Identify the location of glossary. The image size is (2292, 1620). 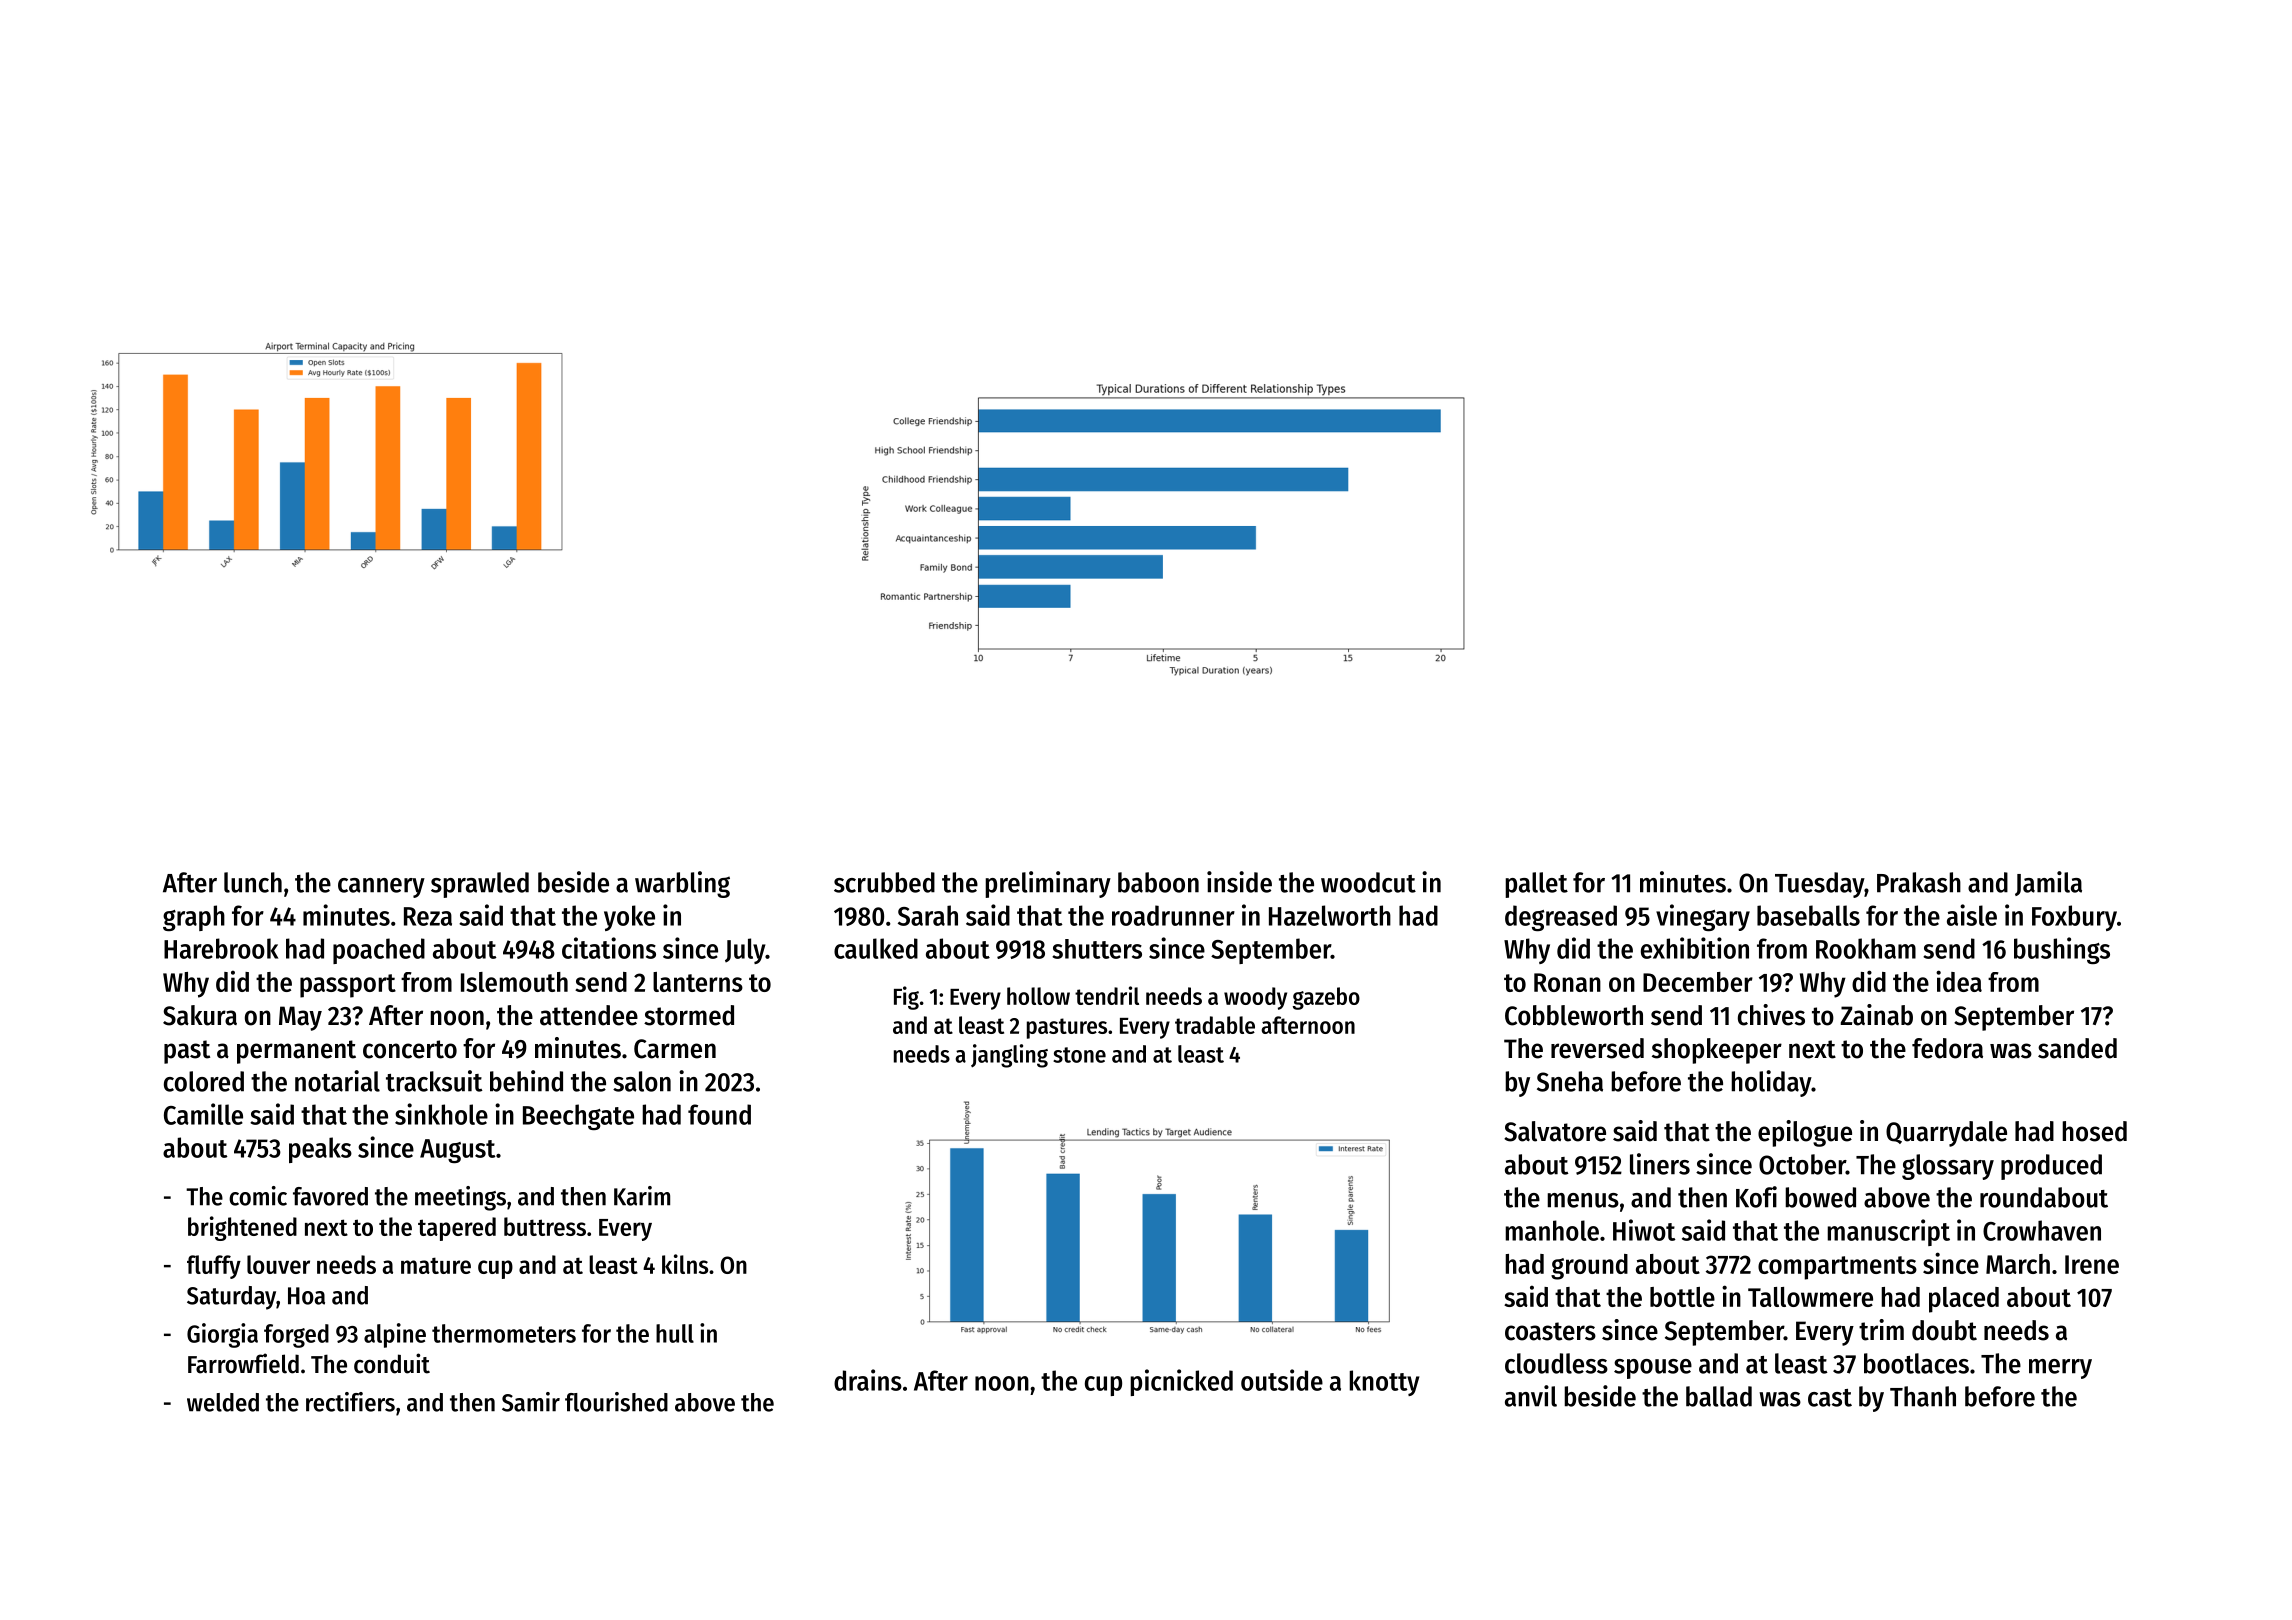
(1948, 1167).
